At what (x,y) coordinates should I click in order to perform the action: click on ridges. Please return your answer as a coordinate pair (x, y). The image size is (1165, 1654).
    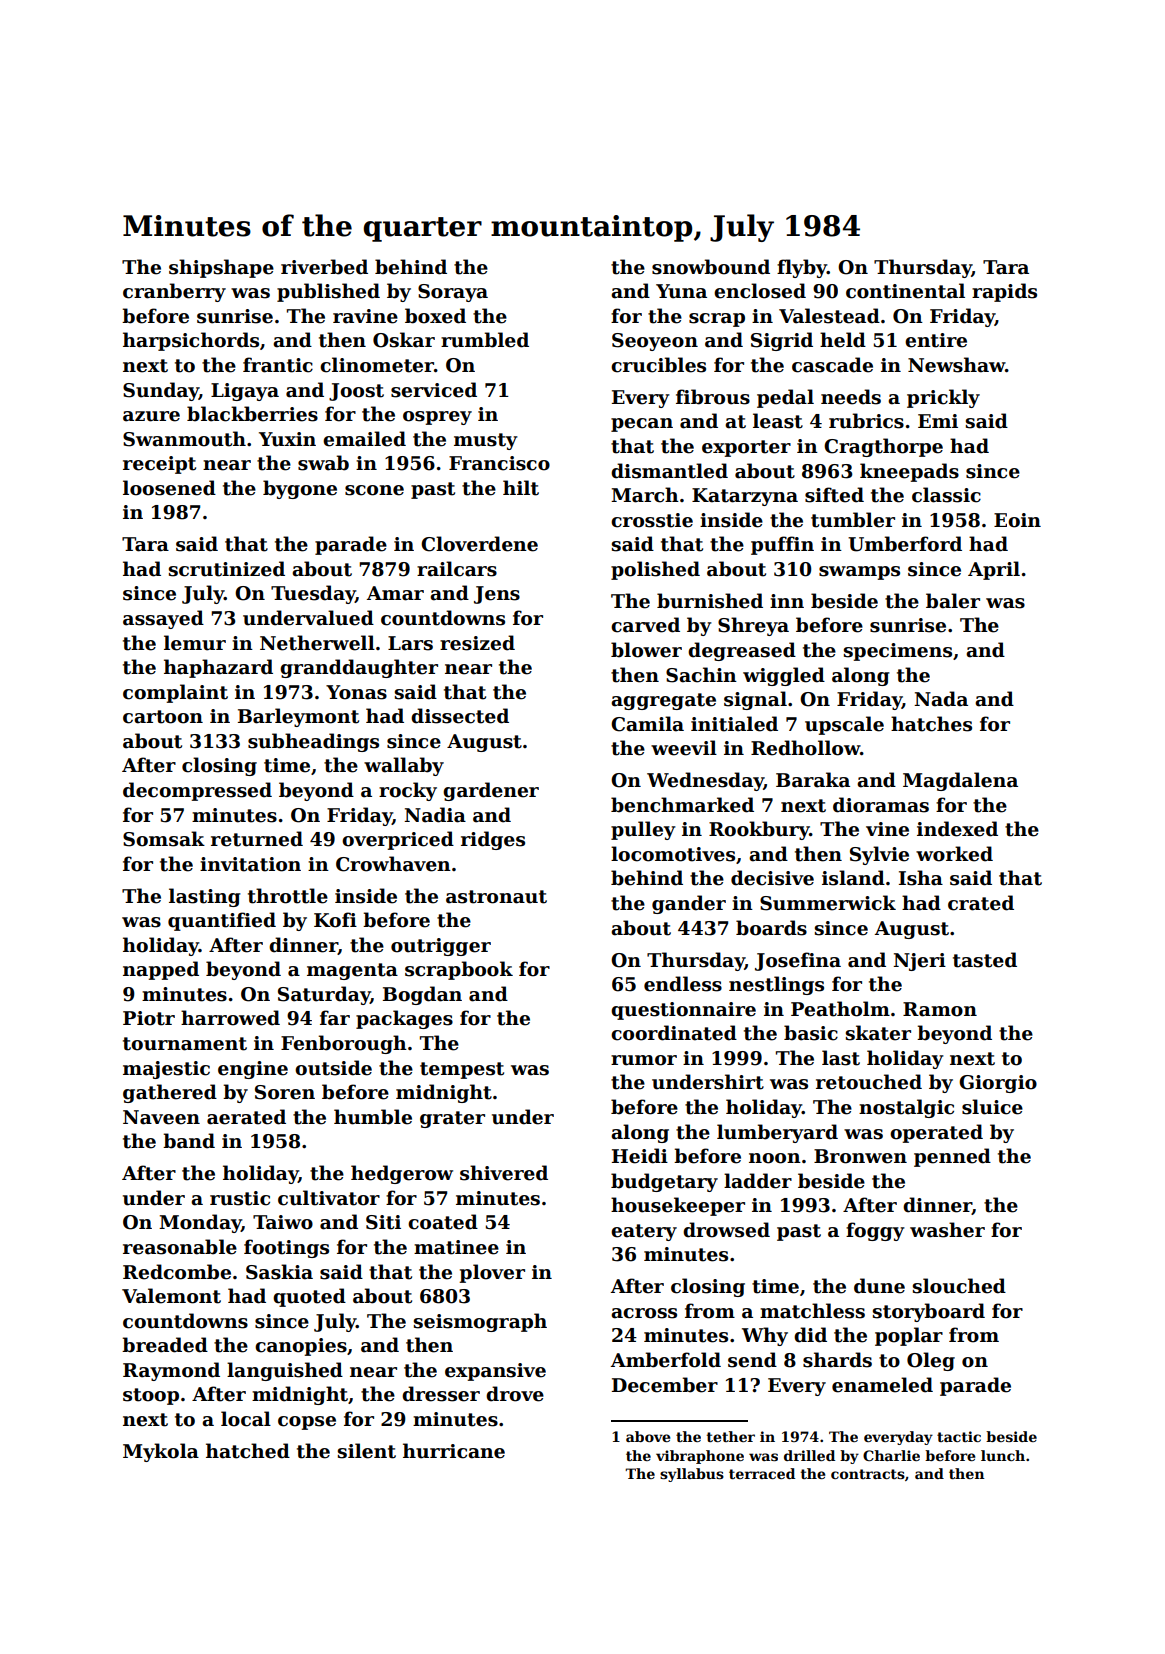
    Looking at the image, I should click on (493, 840).
